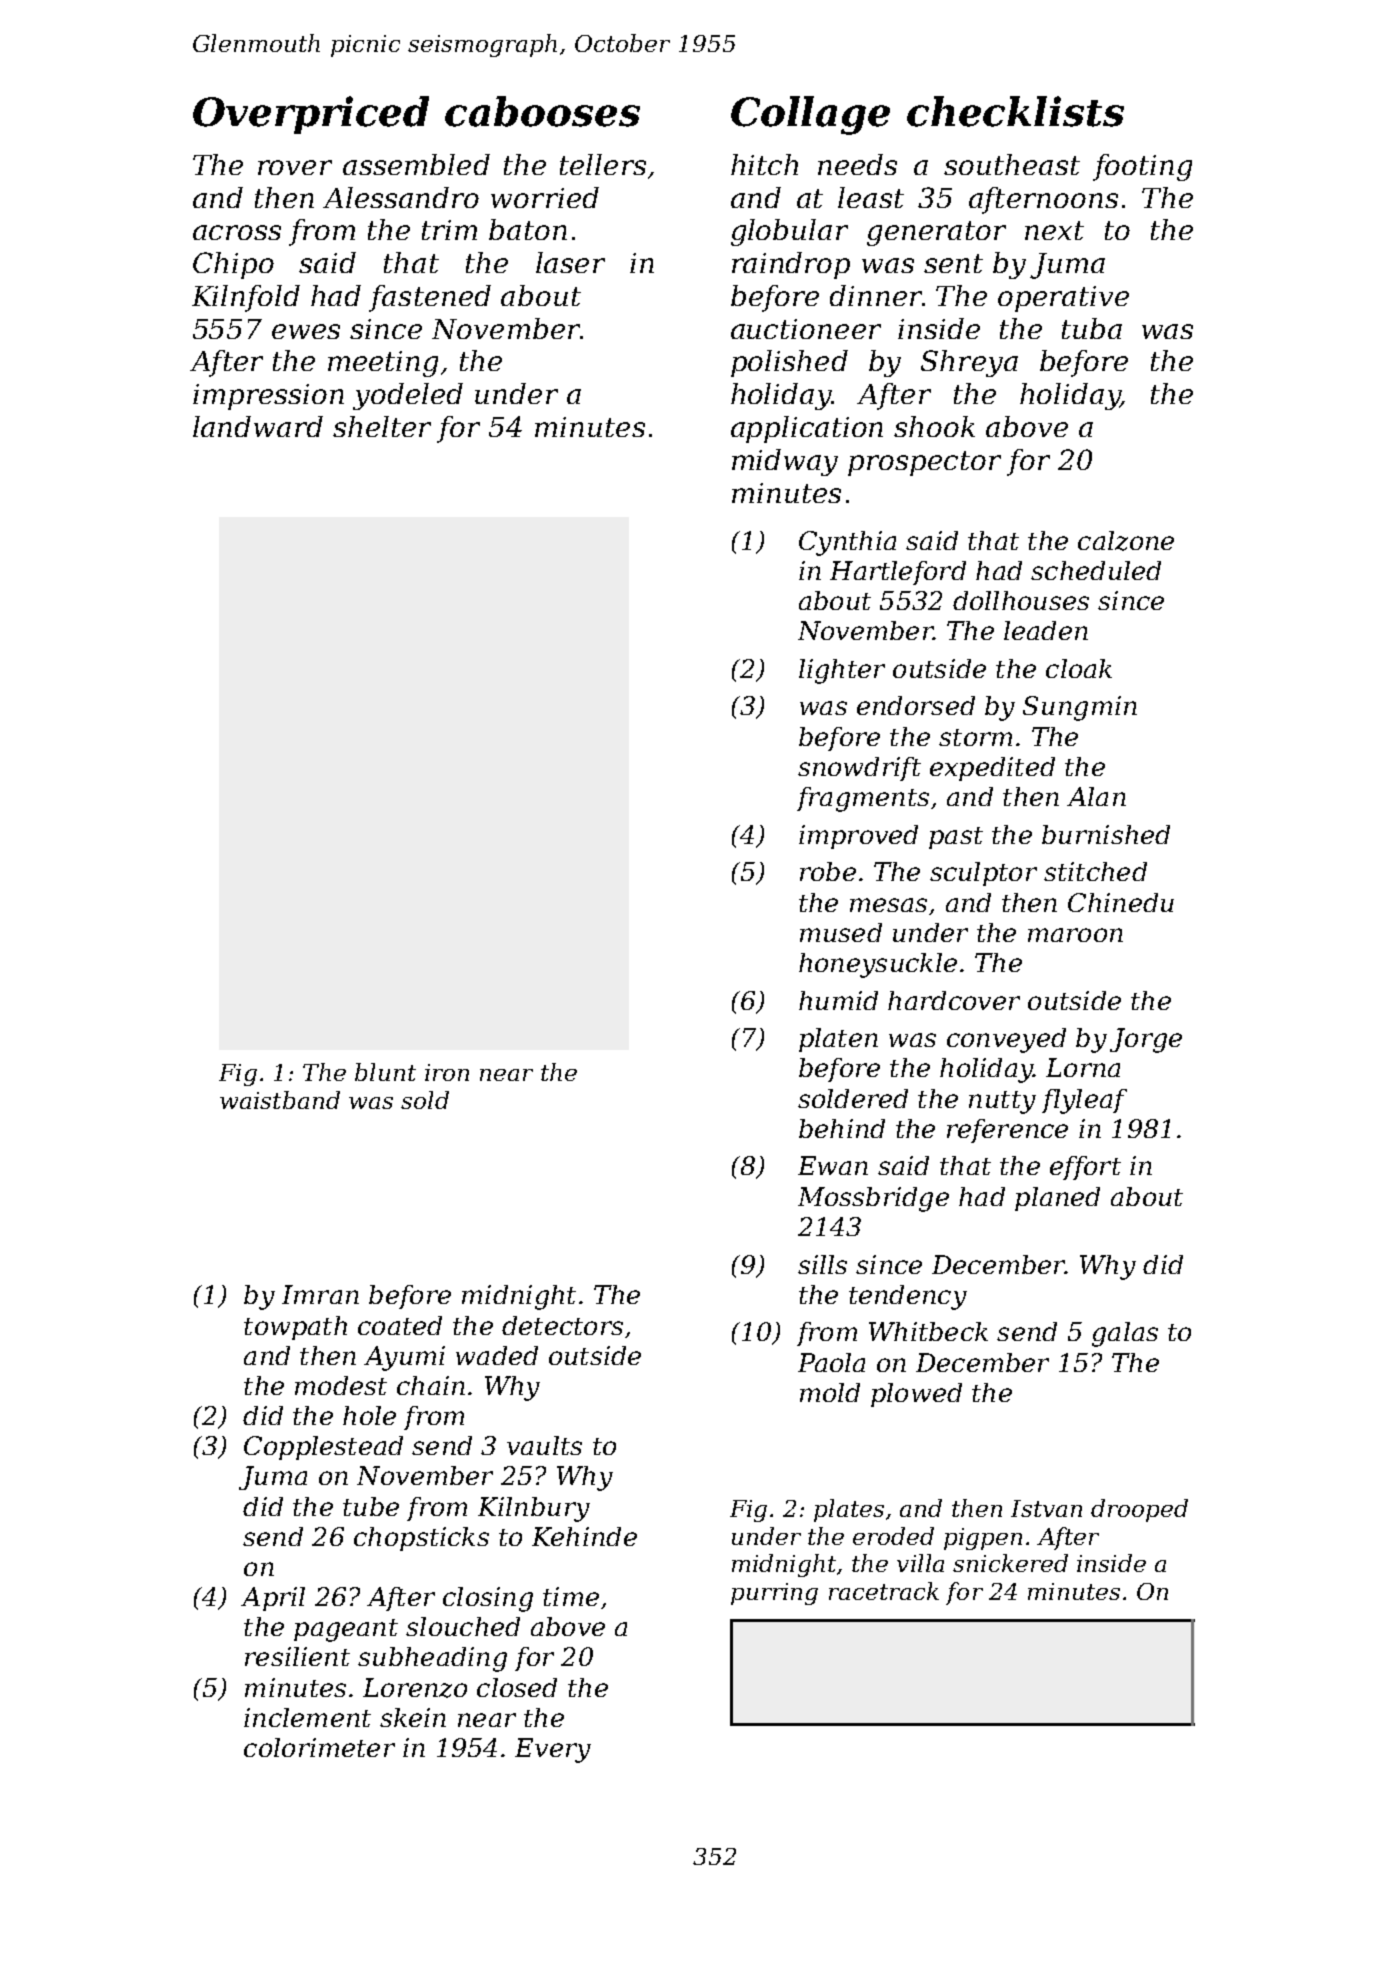 Image resolution: width=1386 pixels, height=1969 pixels. Describe the element at coordinates (584, 1536) in the screenshot. I see `Kehinde` at that location.
